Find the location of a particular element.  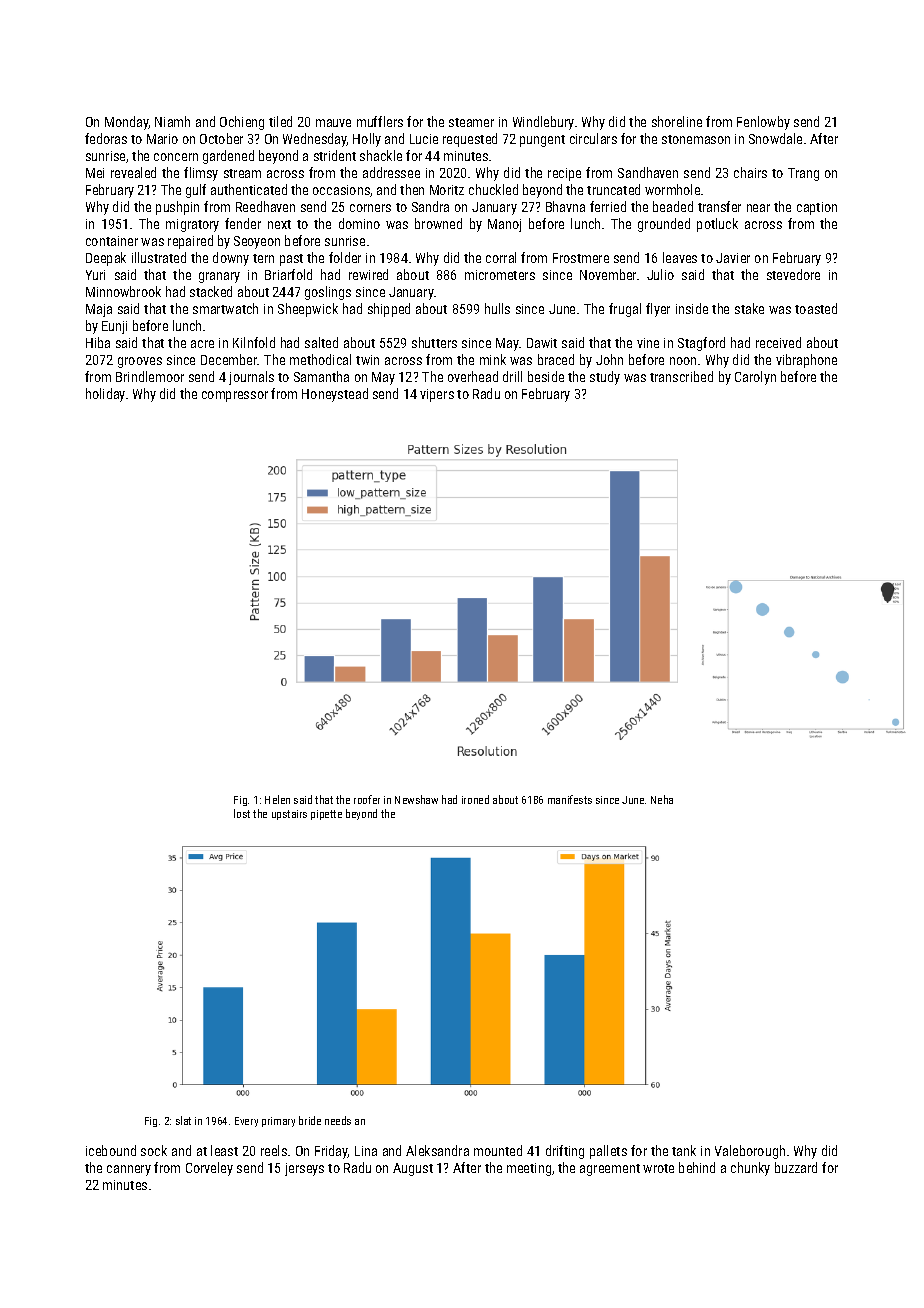

corners is located at coordinates (370, 208).
